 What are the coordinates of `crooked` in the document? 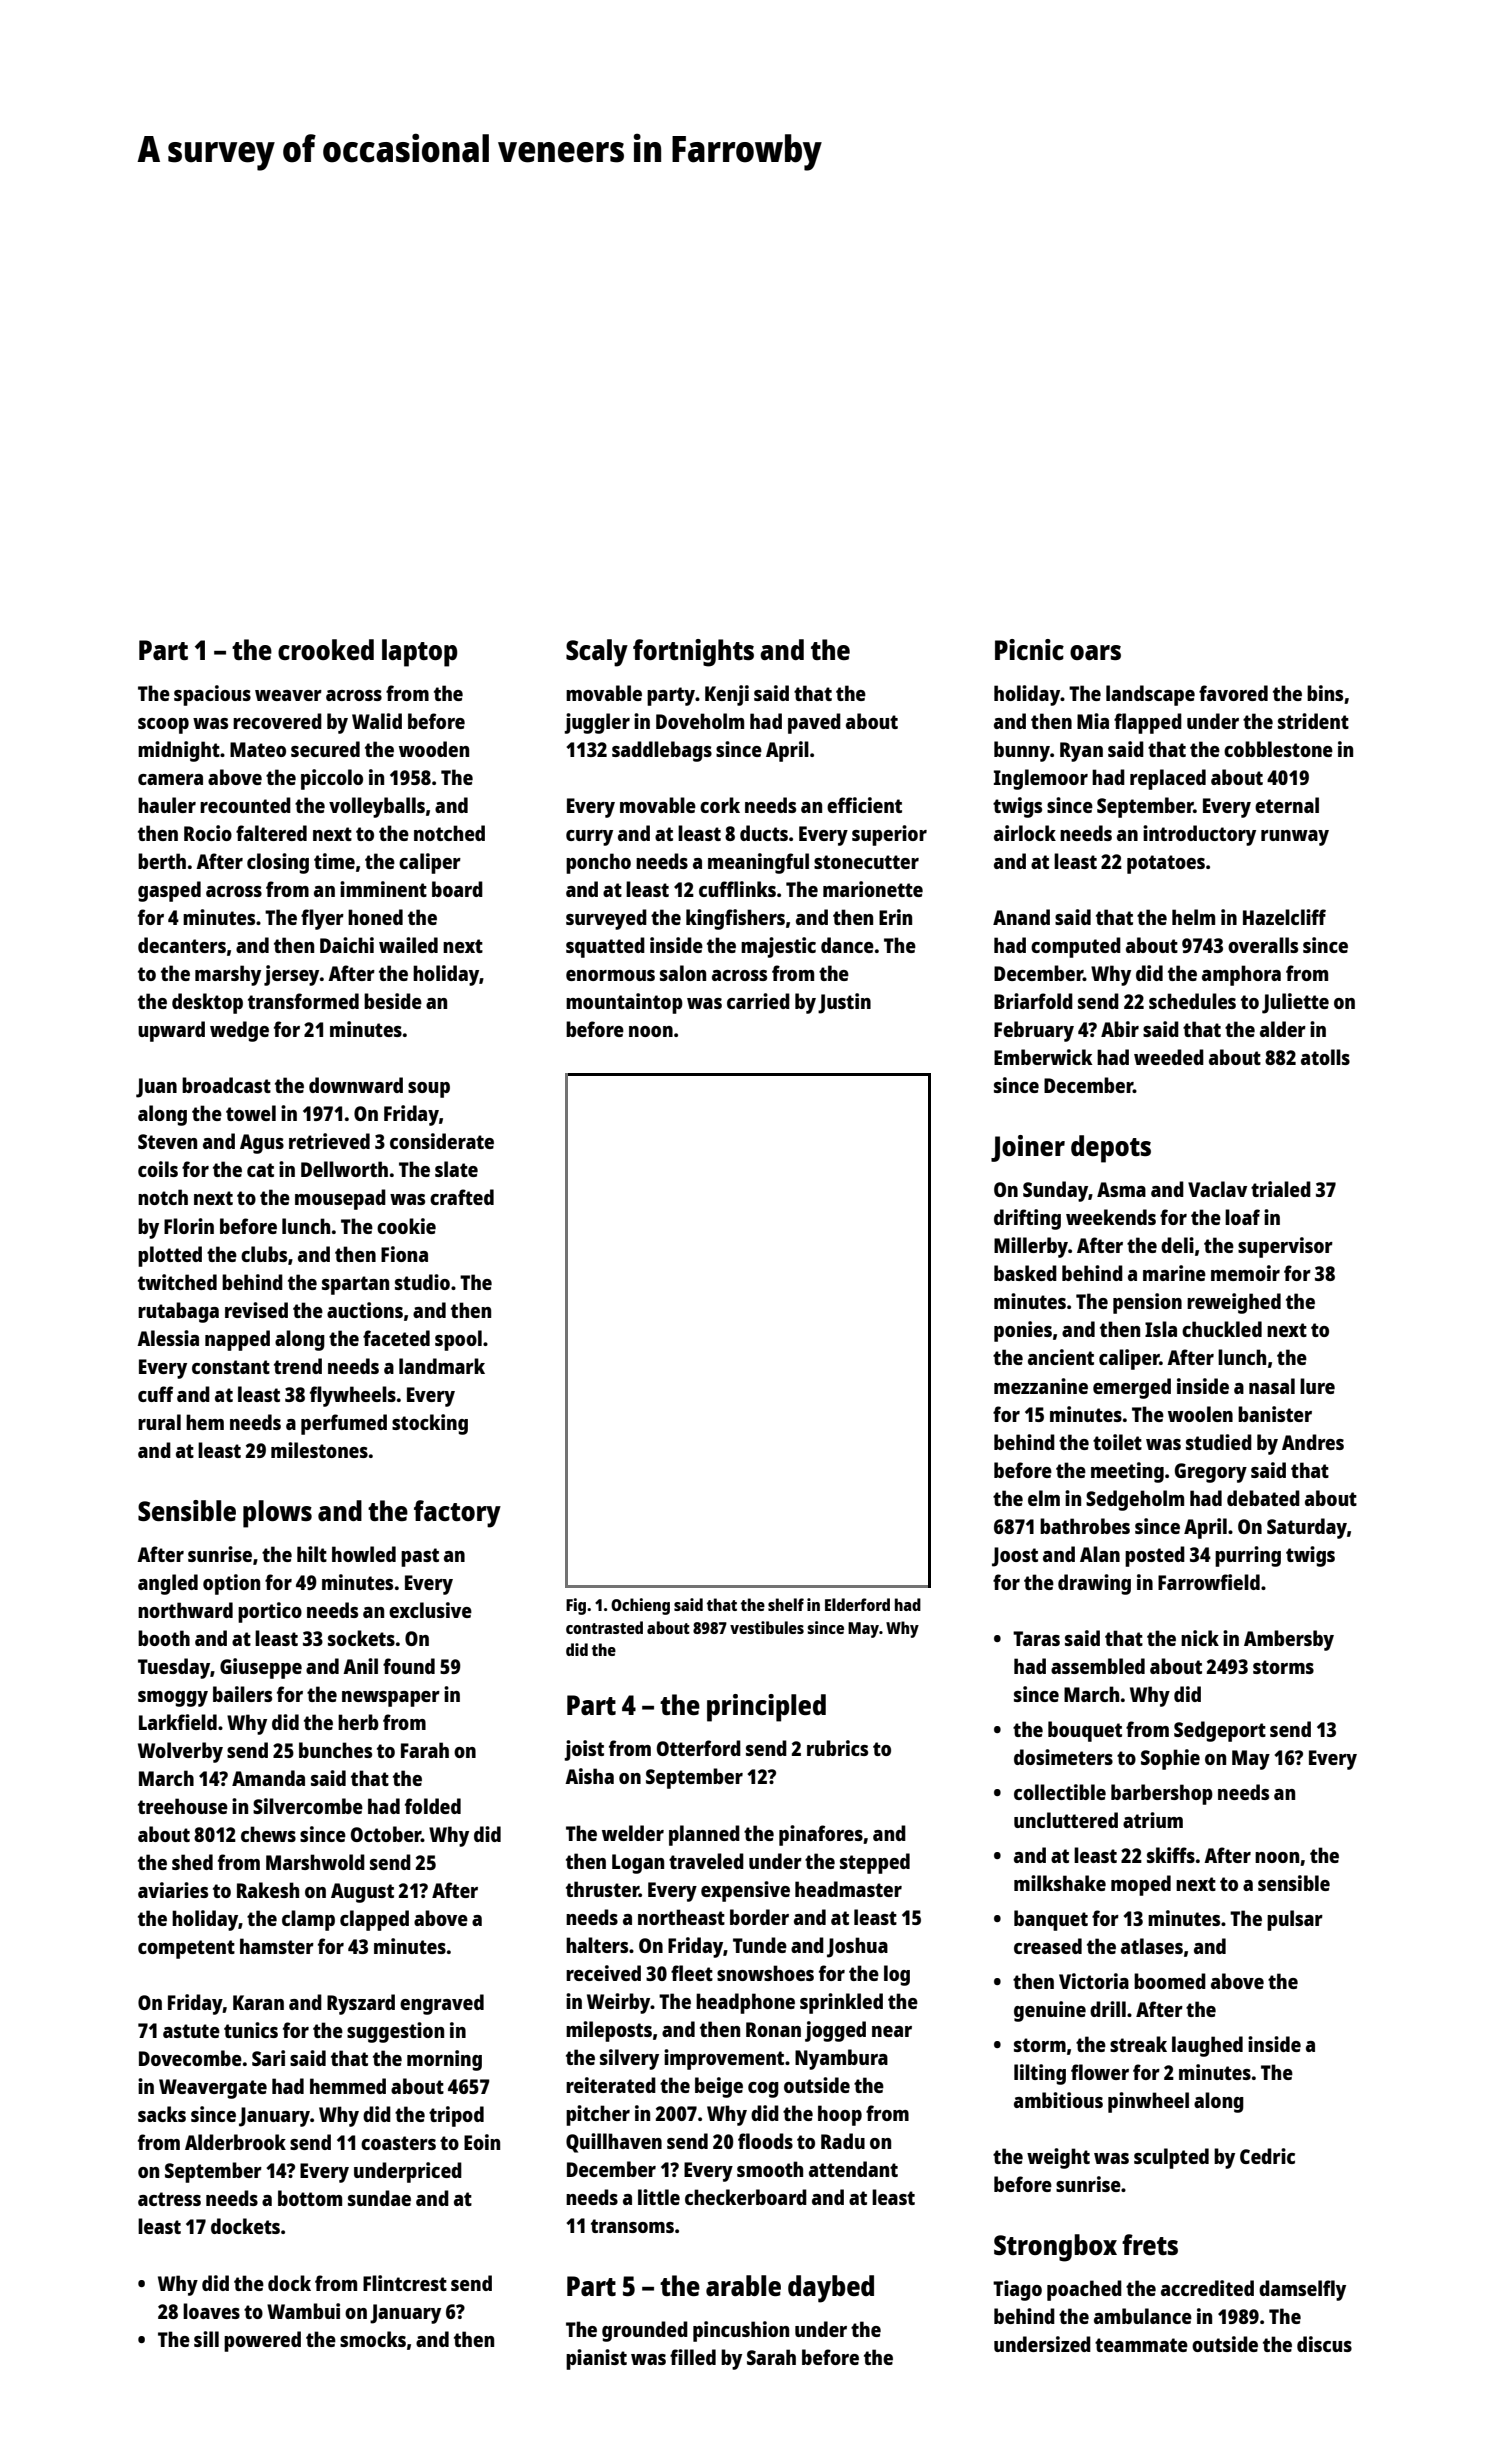 It's located at (326, 649).
